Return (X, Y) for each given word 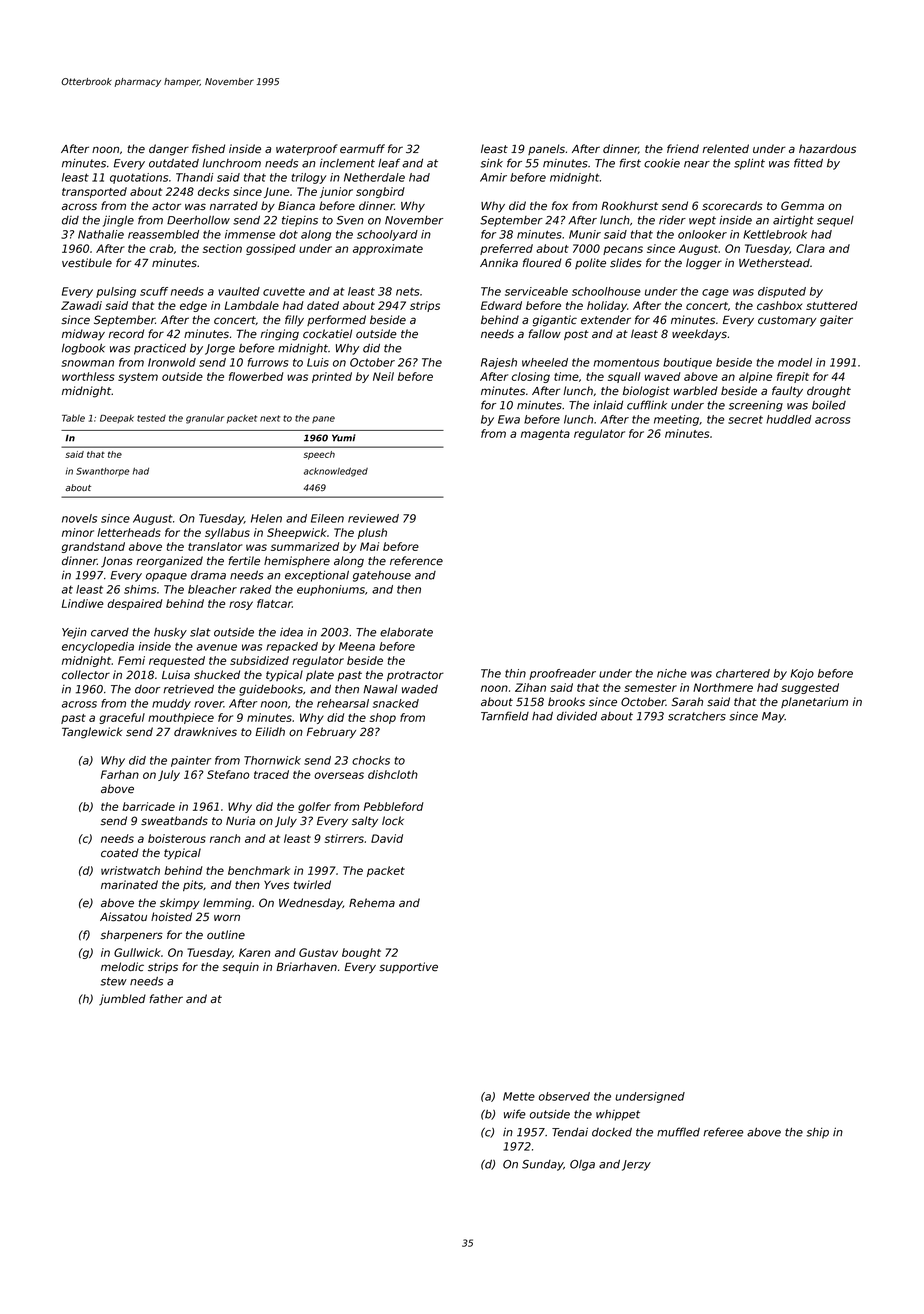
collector (86, 675)
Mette (519, 1096)
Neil (383, 376)
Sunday (542, 1165)
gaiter (836, 321)
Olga (582, 1165)
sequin (240, 967)
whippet (618, 1115)
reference (416, 561)
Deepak (117, 419)
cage (715, 293)
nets (407, 292)
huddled (789, 419)
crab (161, 248)
